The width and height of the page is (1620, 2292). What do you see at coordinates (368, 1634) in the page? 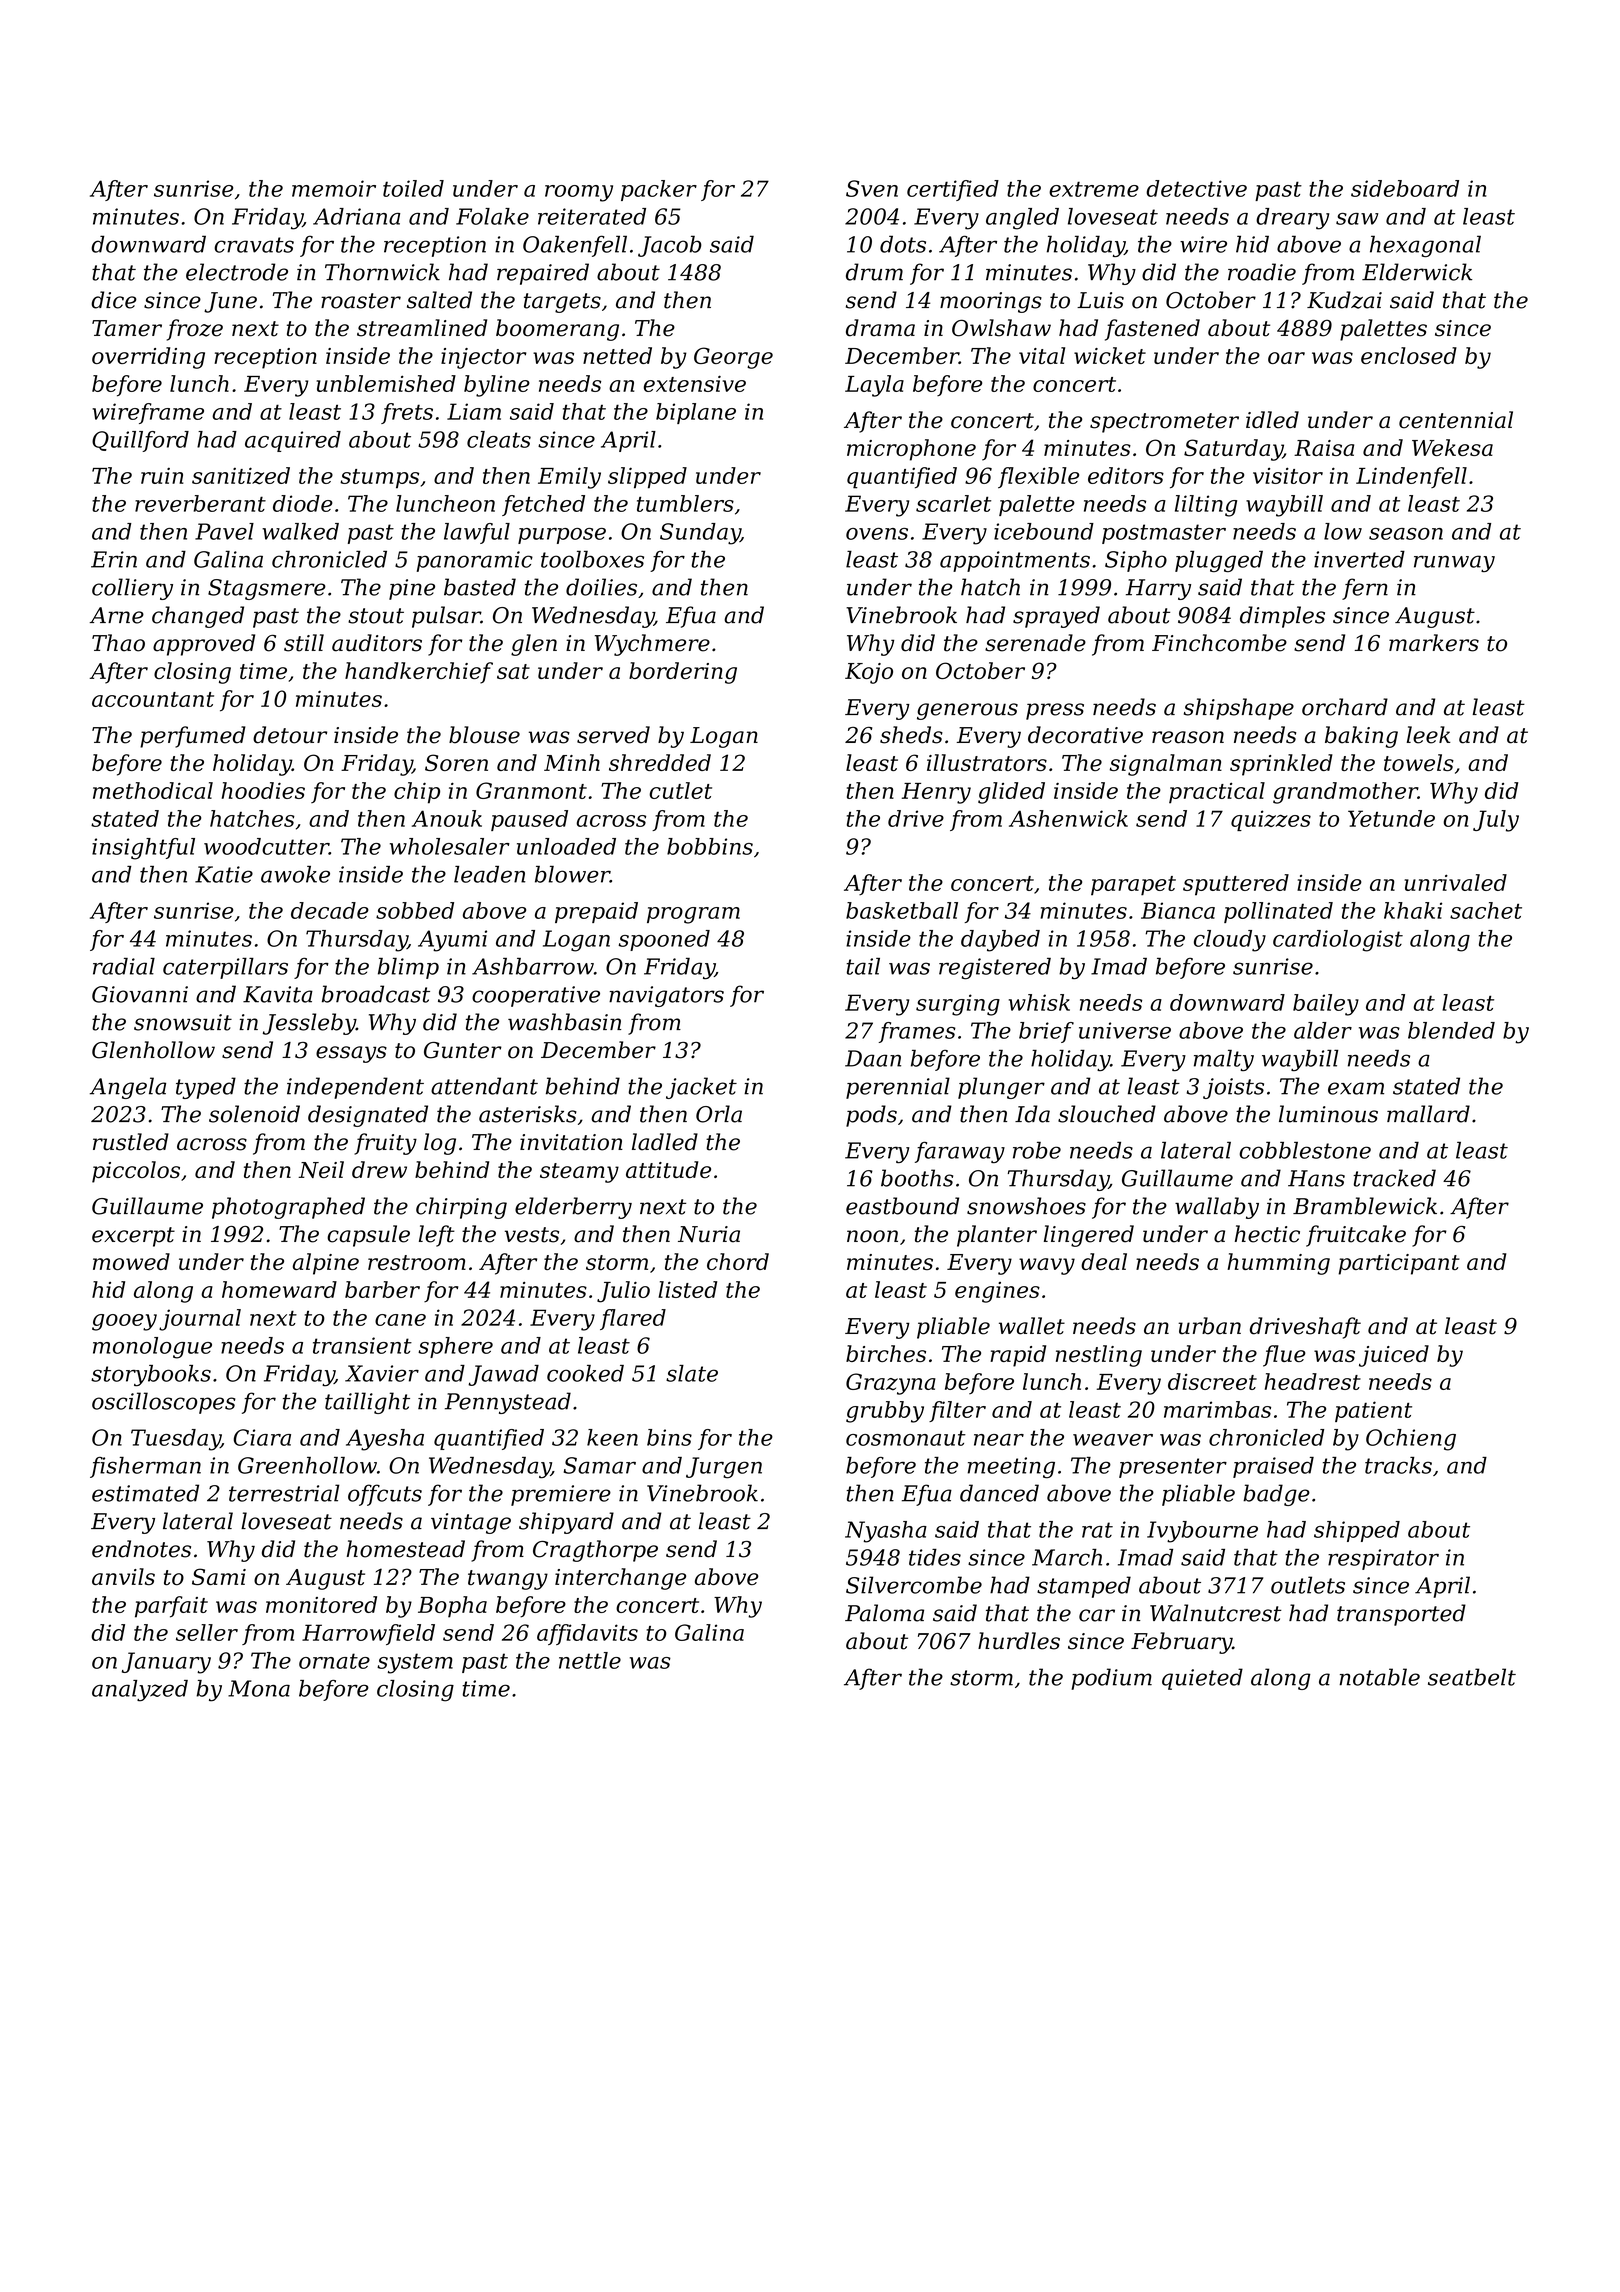
I see `Harrowfield` at bounding box center [368, 1634].
